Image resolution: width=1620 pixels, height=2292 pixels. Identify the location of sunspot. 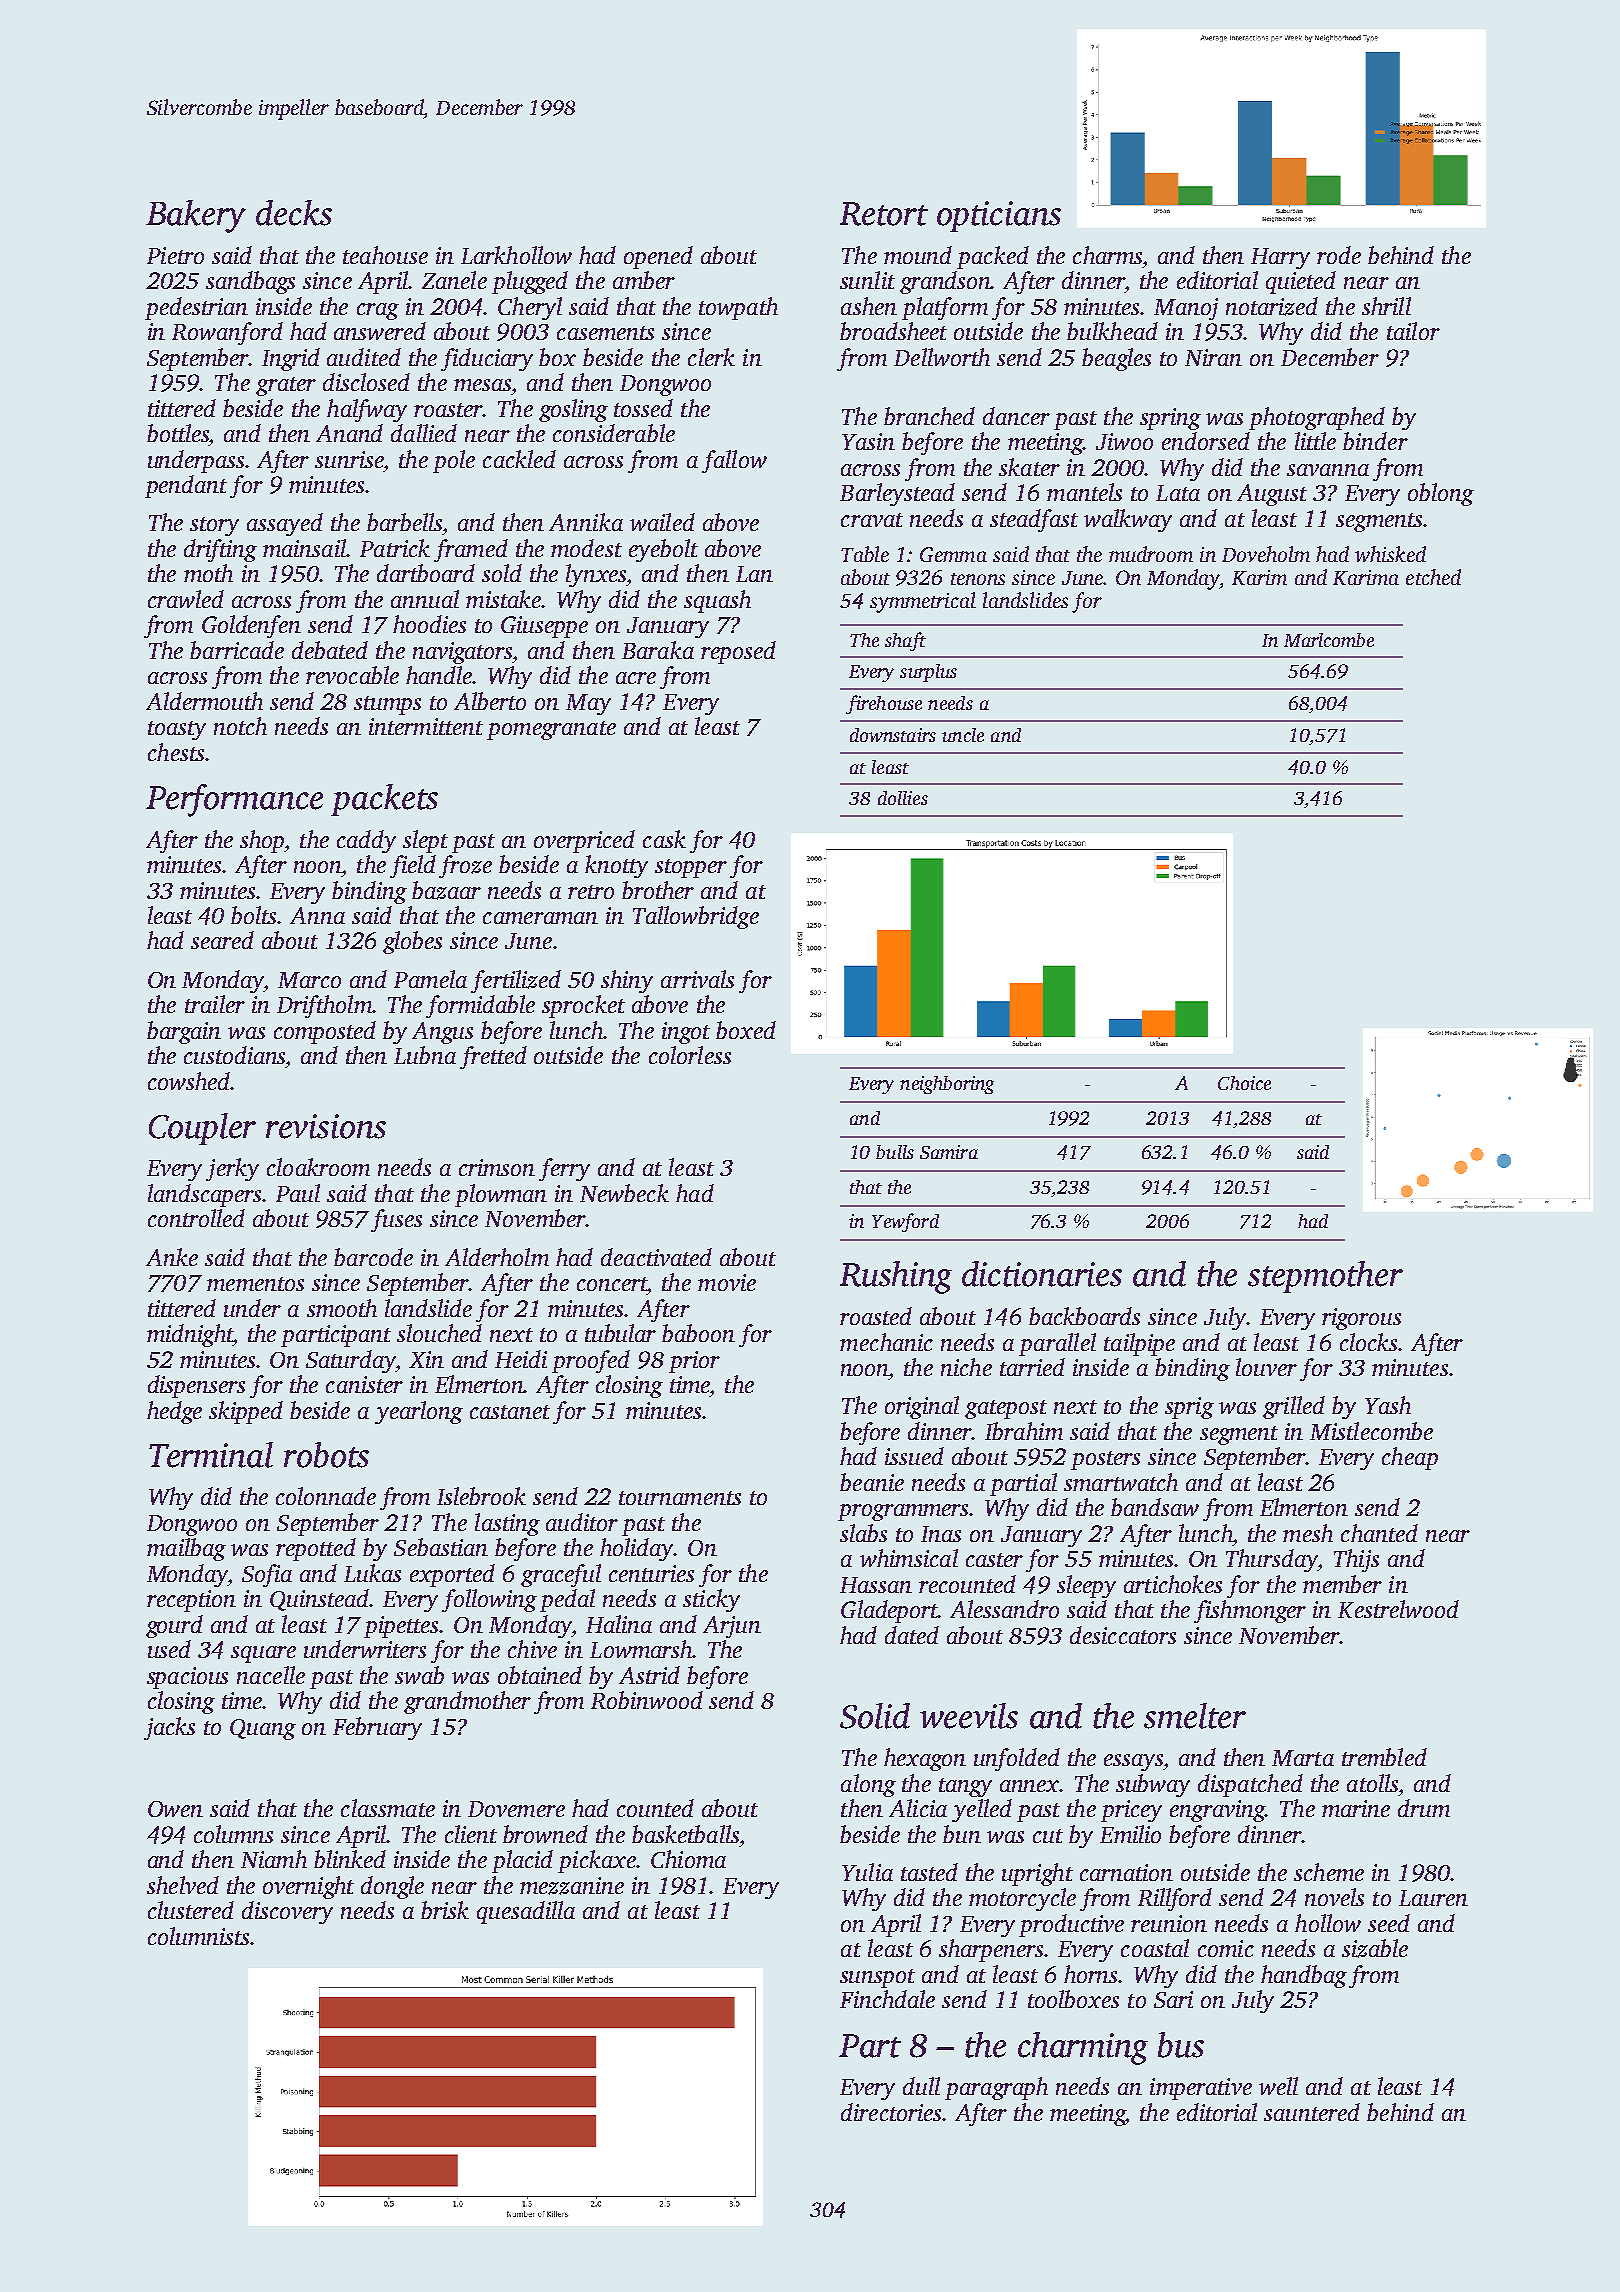
(877, 1978).
